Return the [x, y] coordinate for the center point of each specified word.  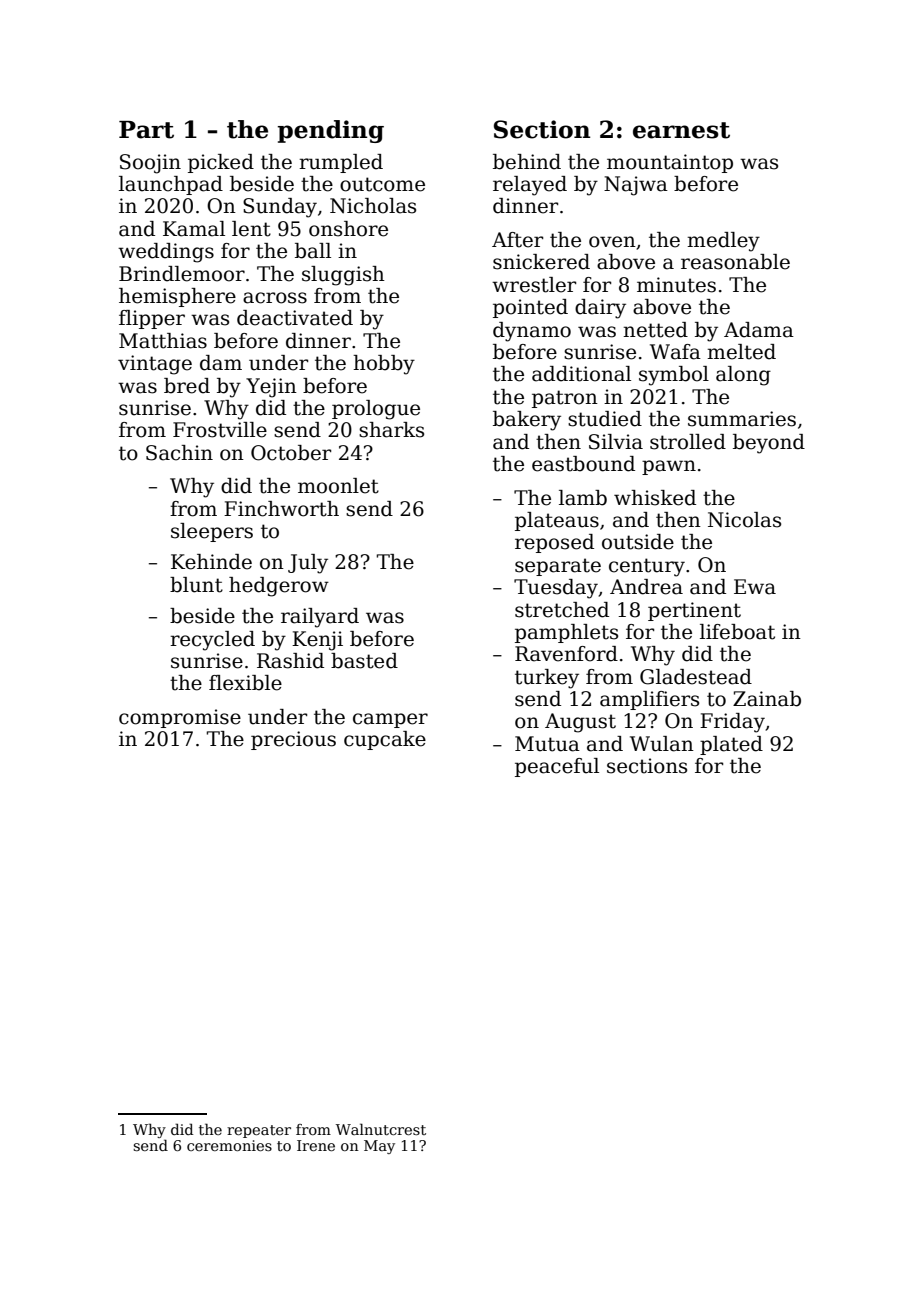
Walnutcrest [381, 1129]
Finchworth [281, 509]
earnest [681, 130]
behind [527, 162]
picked [221, 163]
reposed [554, 543]
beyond [769, 444]
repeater [259, 1131]
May [379, 1147]
